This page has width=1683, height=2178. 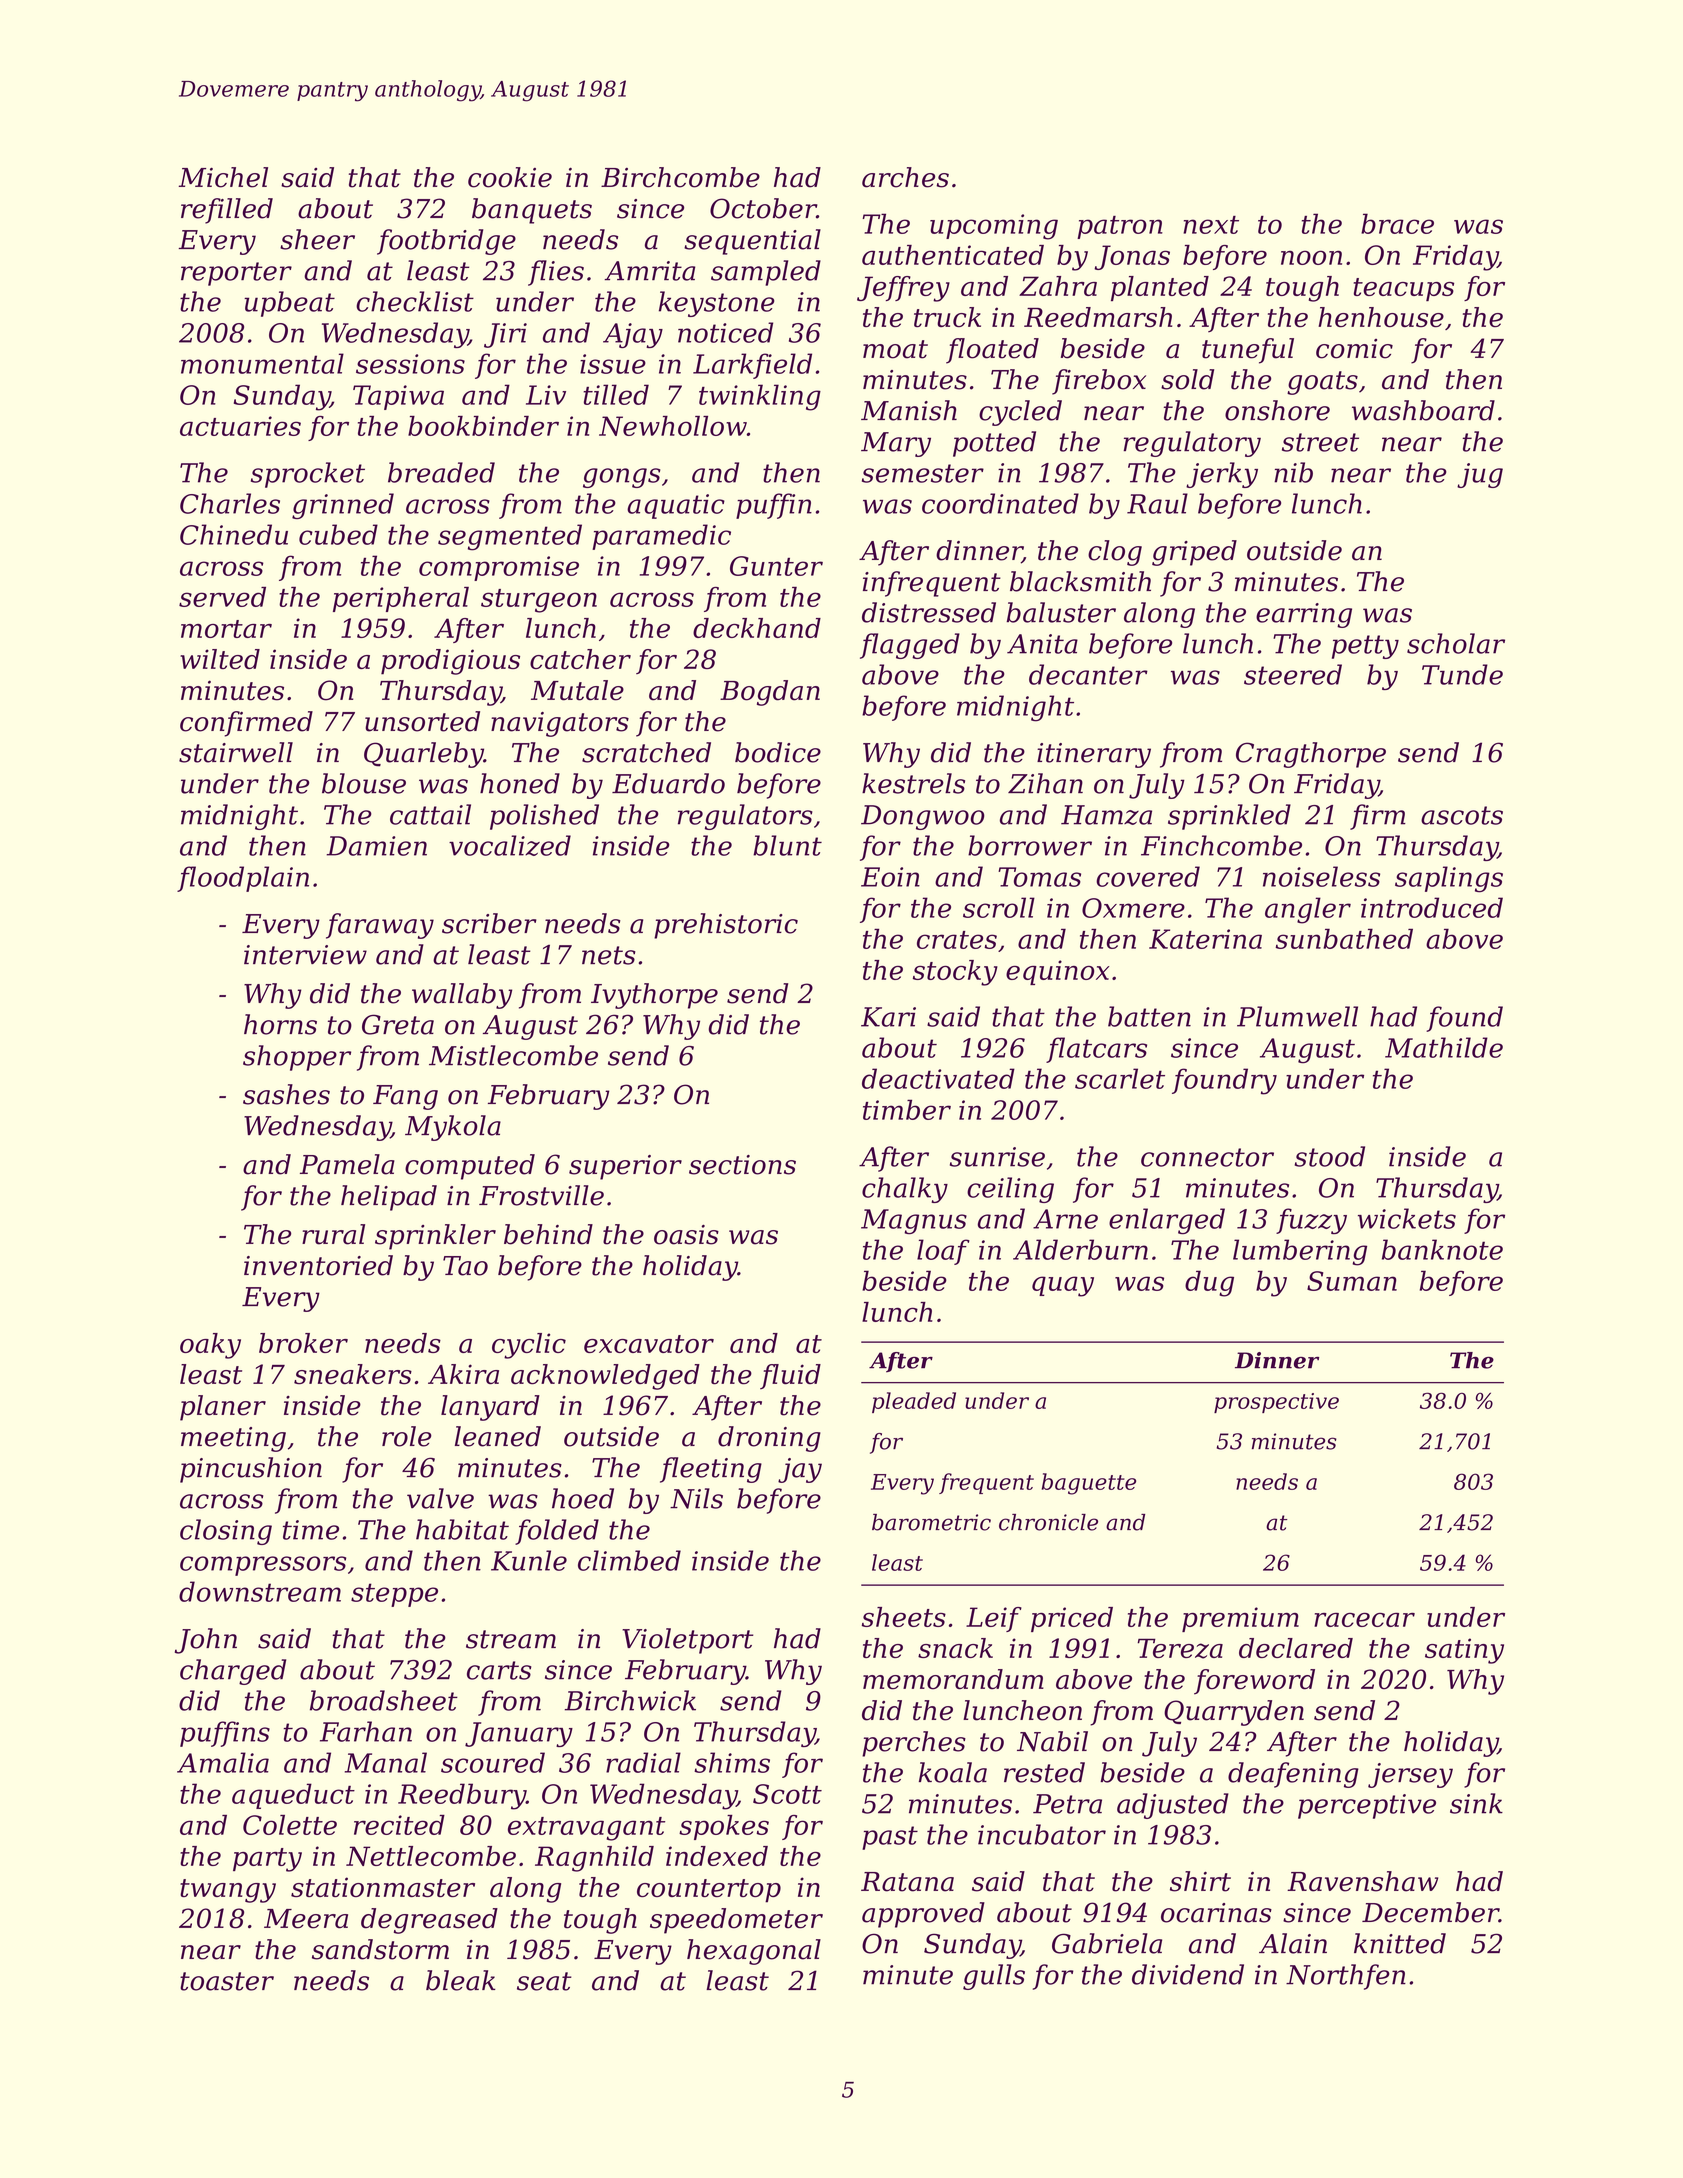 I want to click on toaster, so click(x=227, y=1981).
